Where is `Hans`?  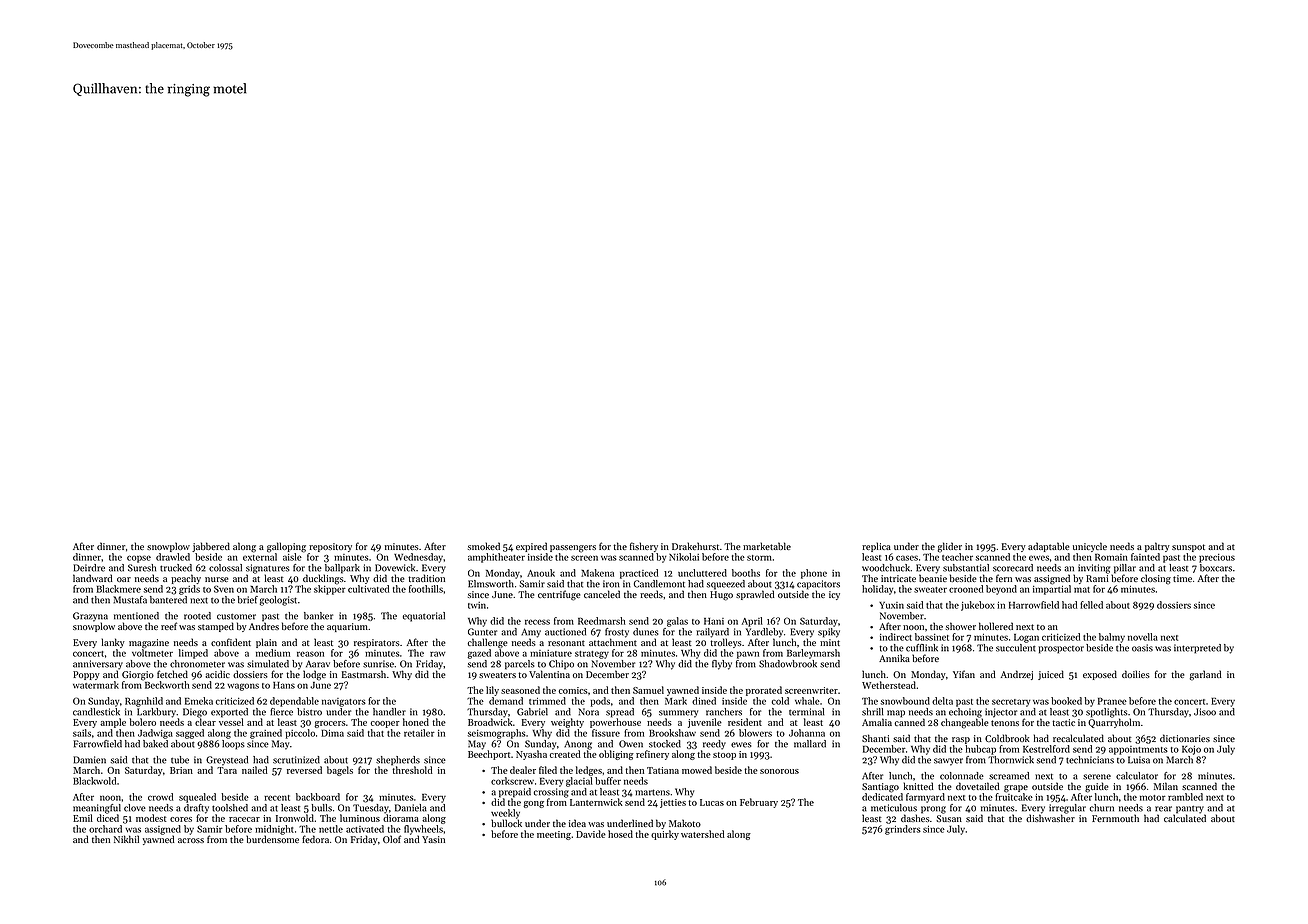
Hans is located at coordinates (284, 685).
